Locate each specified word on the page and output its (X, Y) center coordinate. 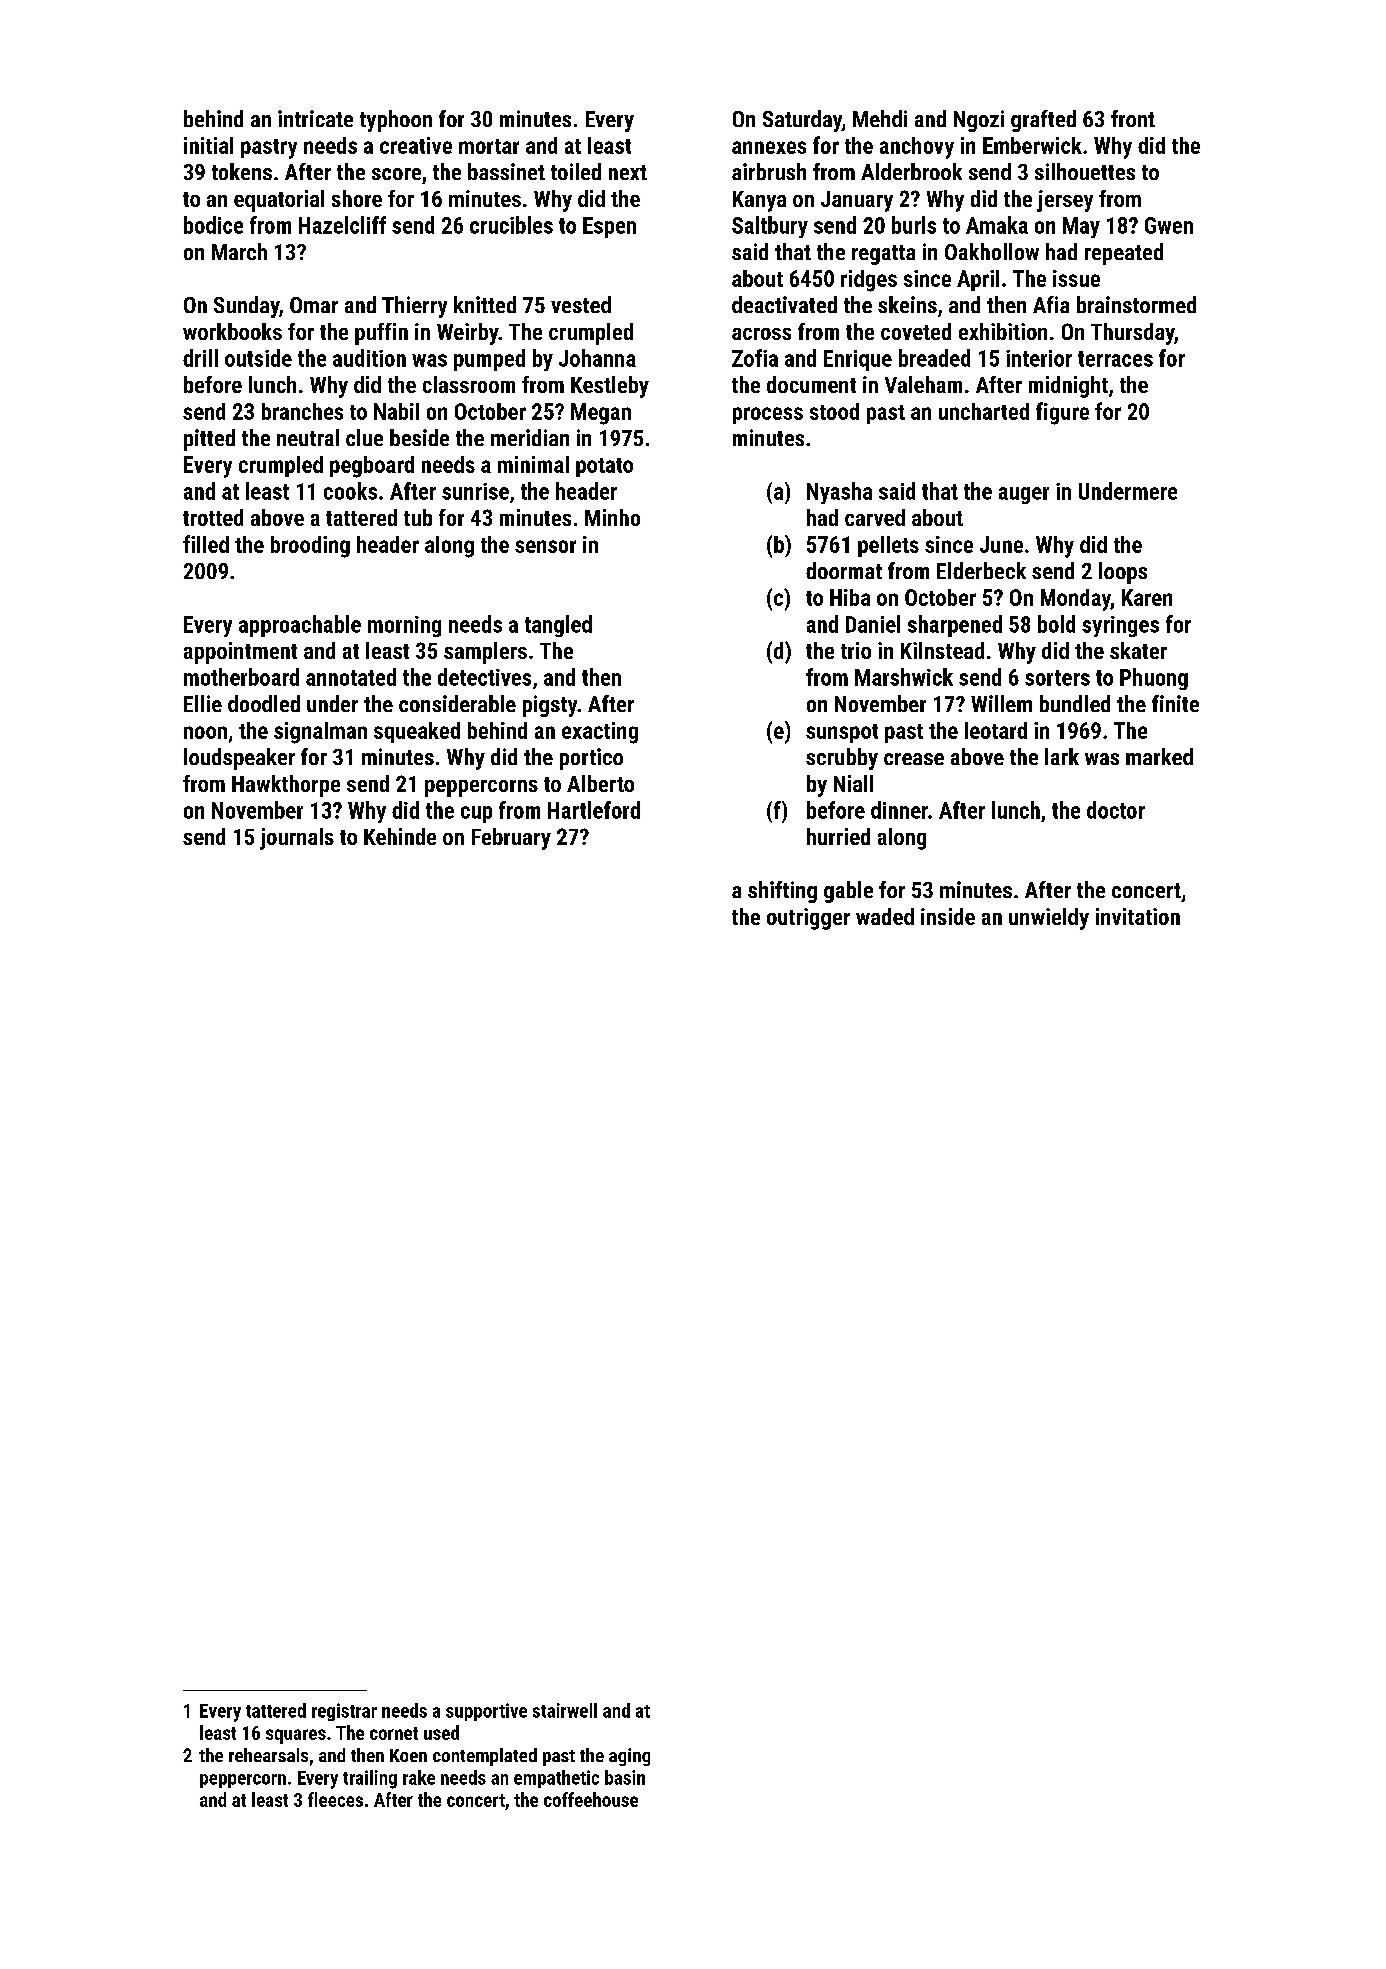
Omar (314, 305)
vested (581, 304)
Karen (1147, 597)
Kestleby (610, 387)
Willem (1001, 703)
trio (856, 650)
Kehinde (400, 836)
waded (885, 916)
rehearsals (268, 1755)
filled (206, 544)
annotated (351, 677)
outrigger (808, 919)
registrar (344, 1712)
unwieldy (1049, 919)
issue (1076, 278)
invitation (1138, 916)
